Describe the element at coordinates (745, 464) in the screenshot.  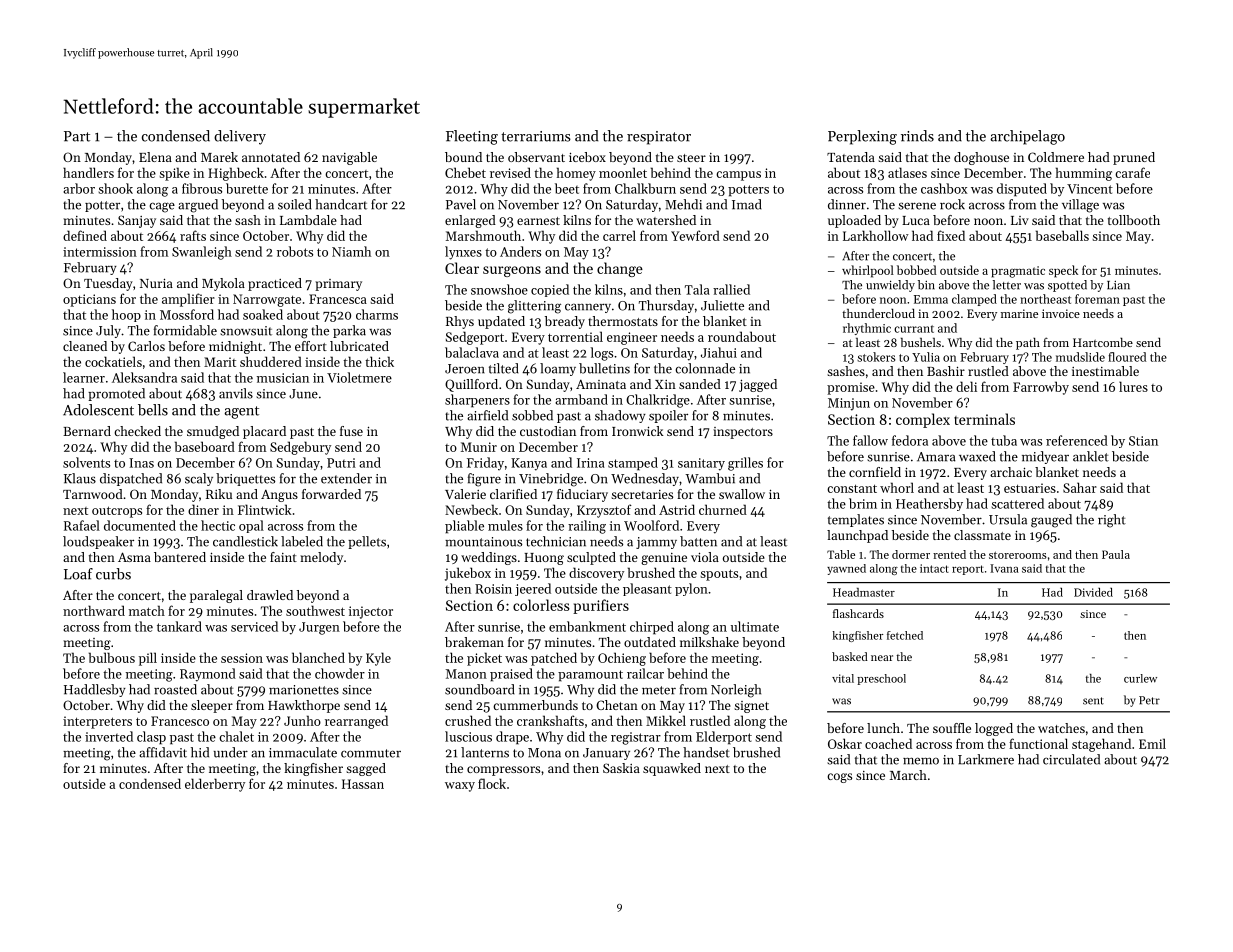
I see `grilles` at that location.
